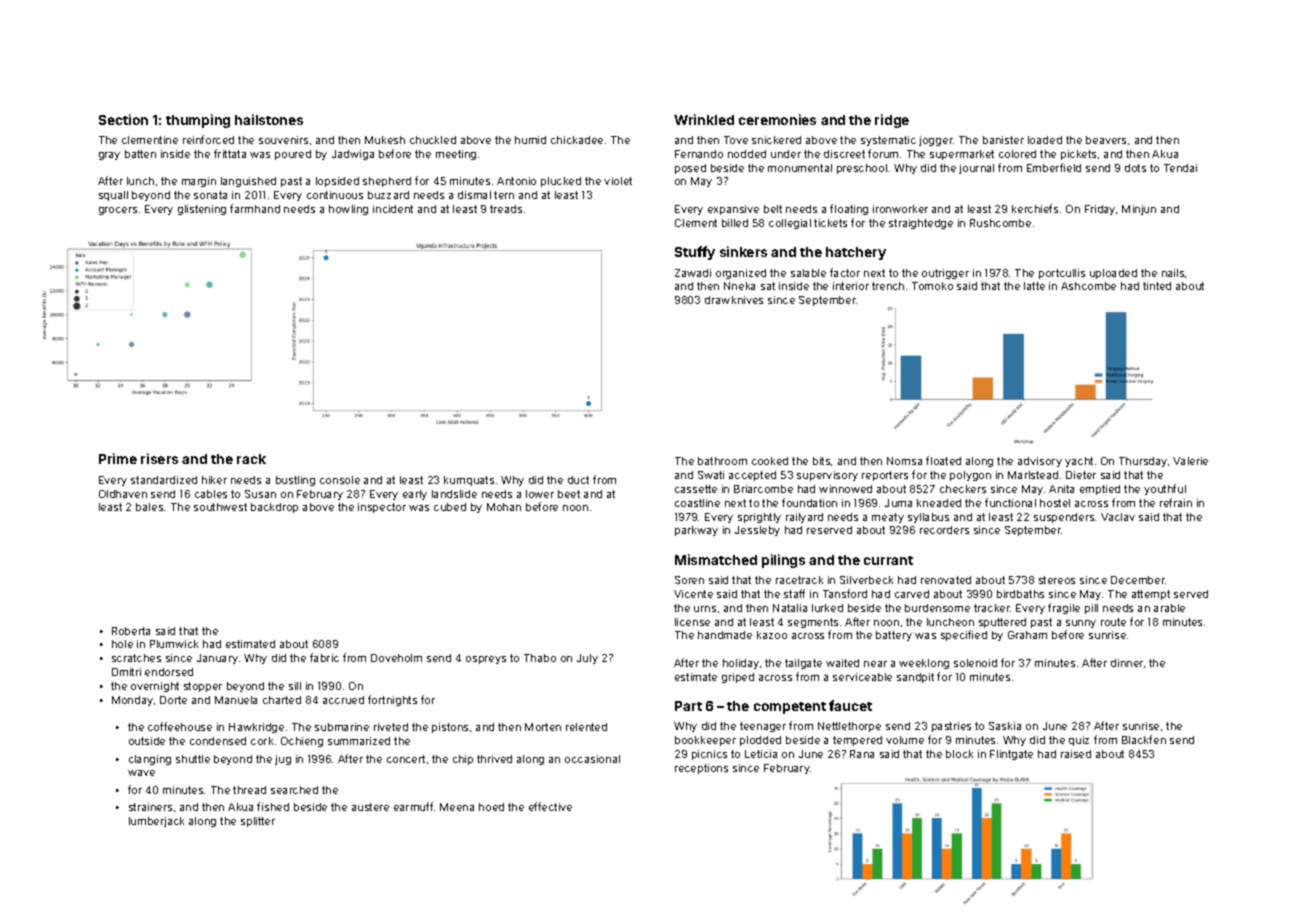 The image size is (1308, 924). Describe the element at coordinates (704, 119) in the page. I see `Wrinkled` at that location.
